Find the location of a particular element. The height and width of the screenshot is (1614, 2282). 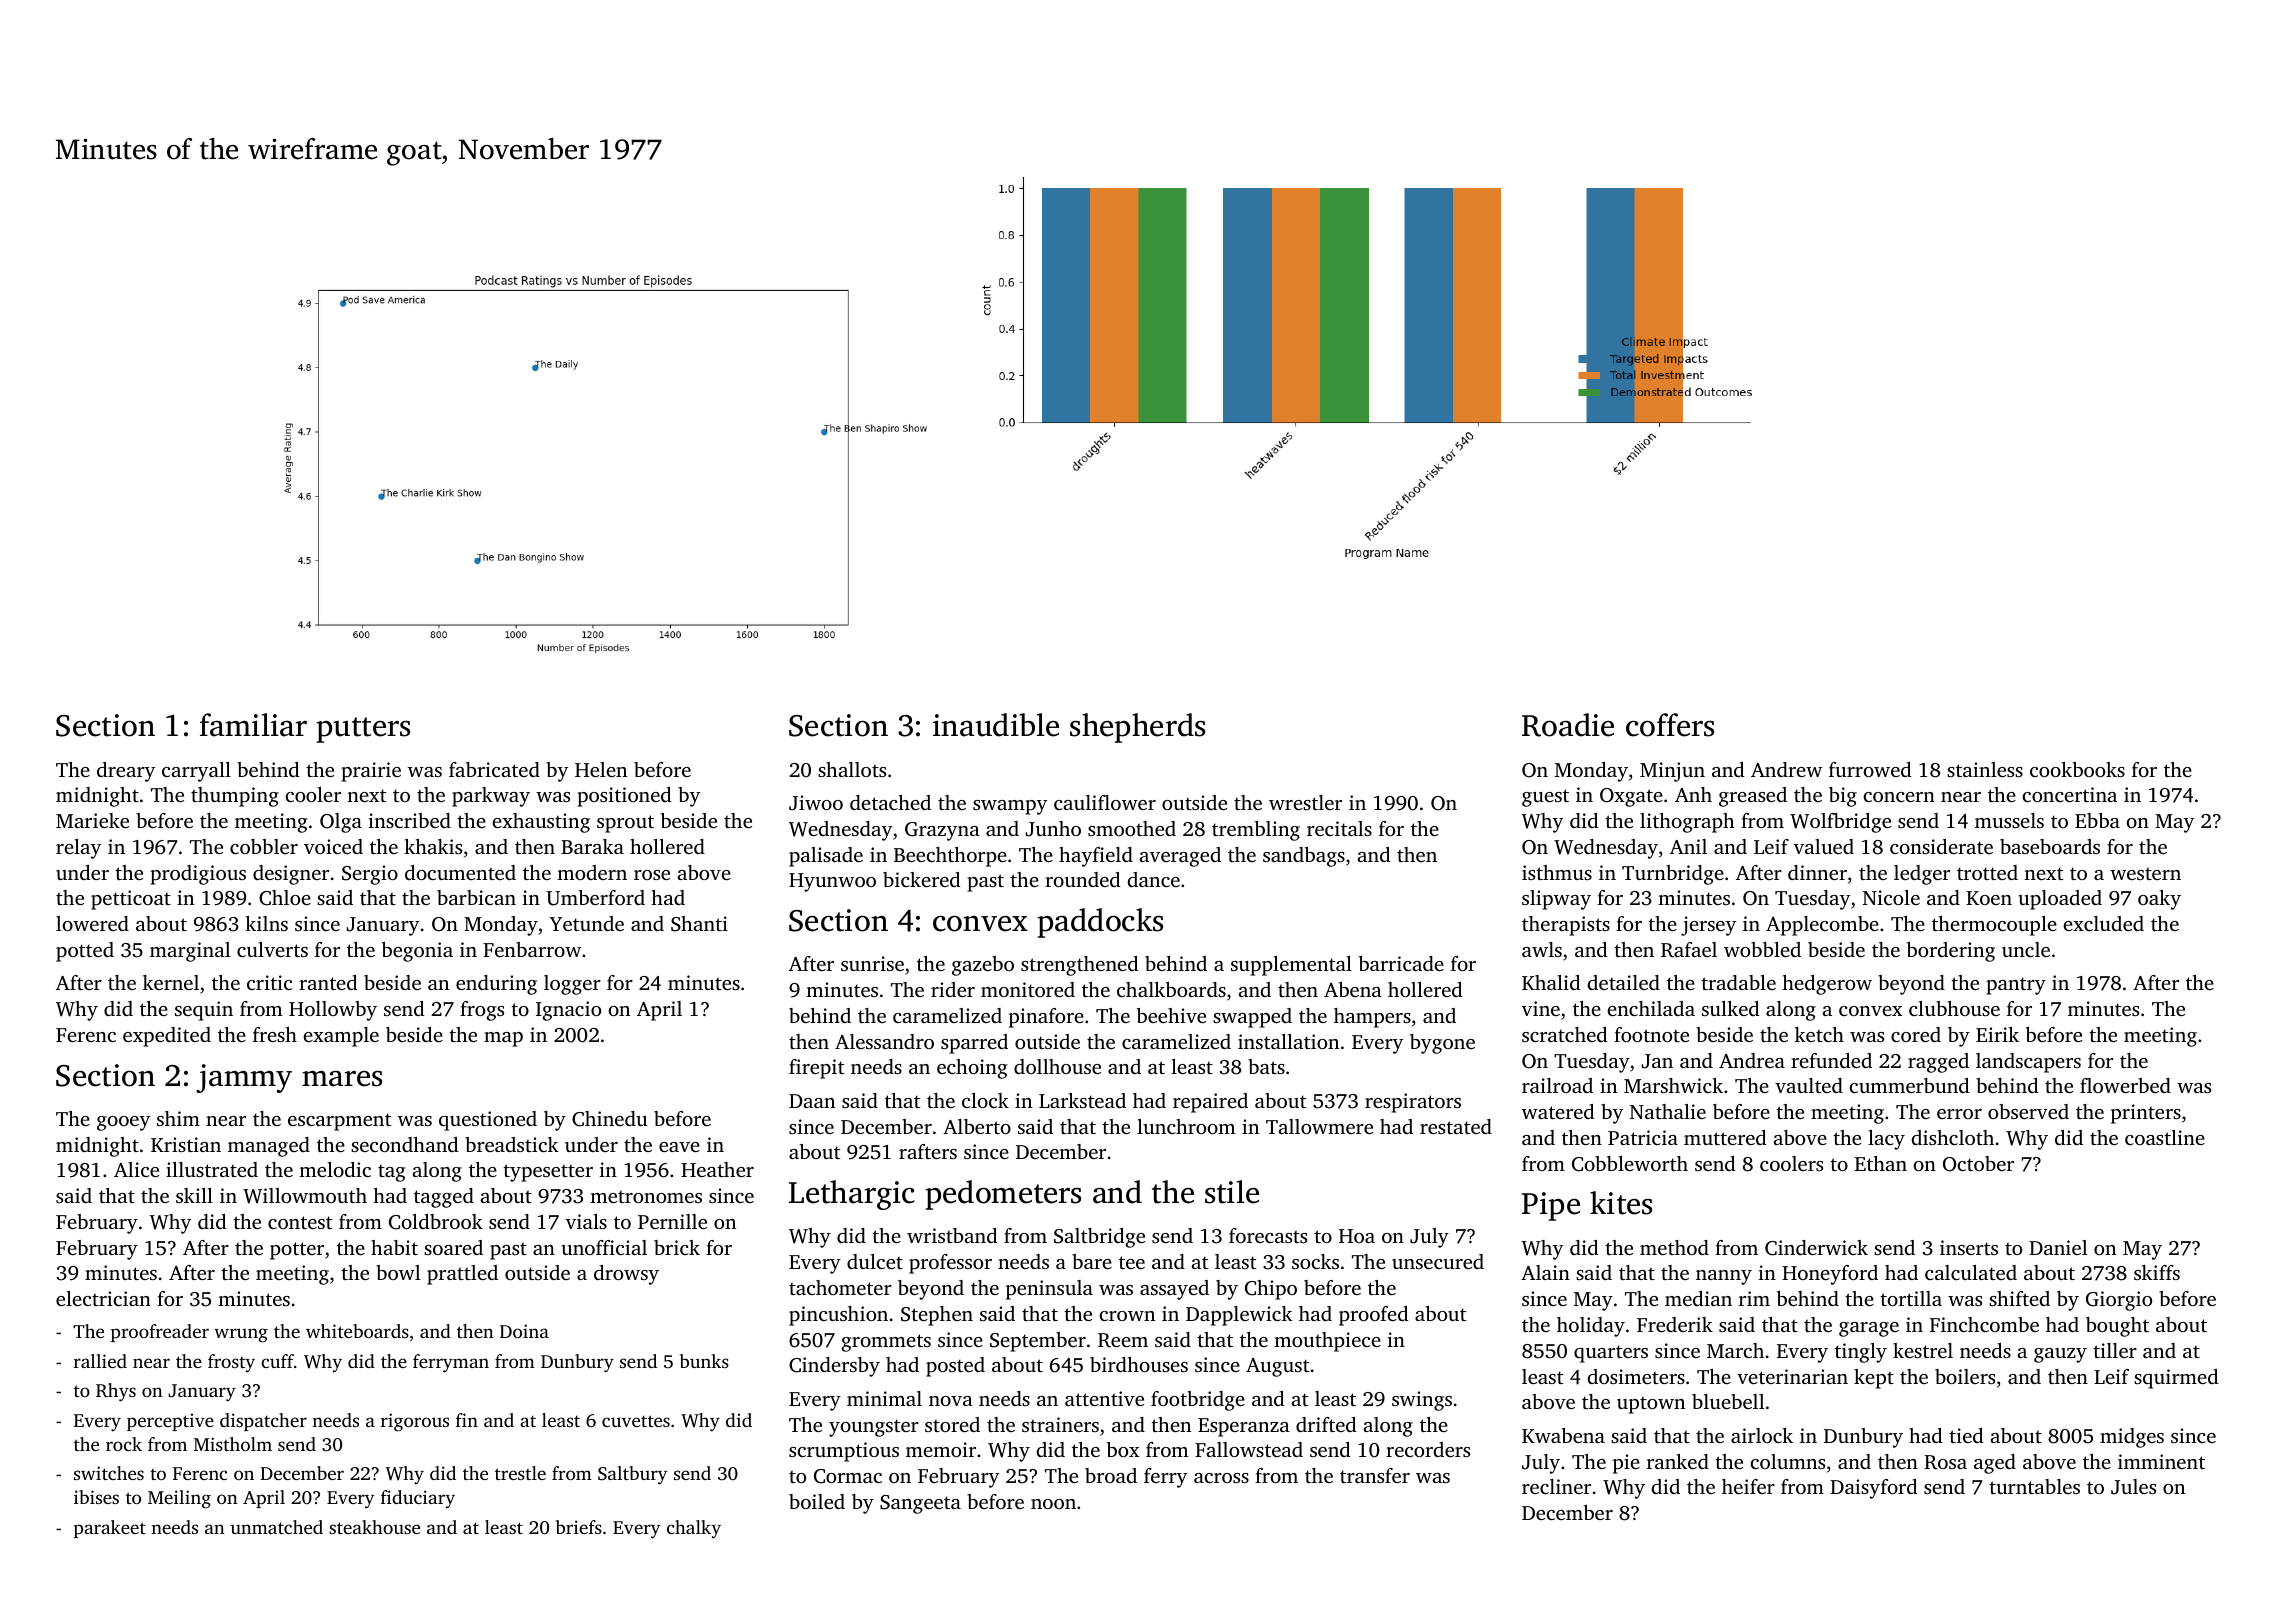

assayed is located at coordinates (1174, 1290).
